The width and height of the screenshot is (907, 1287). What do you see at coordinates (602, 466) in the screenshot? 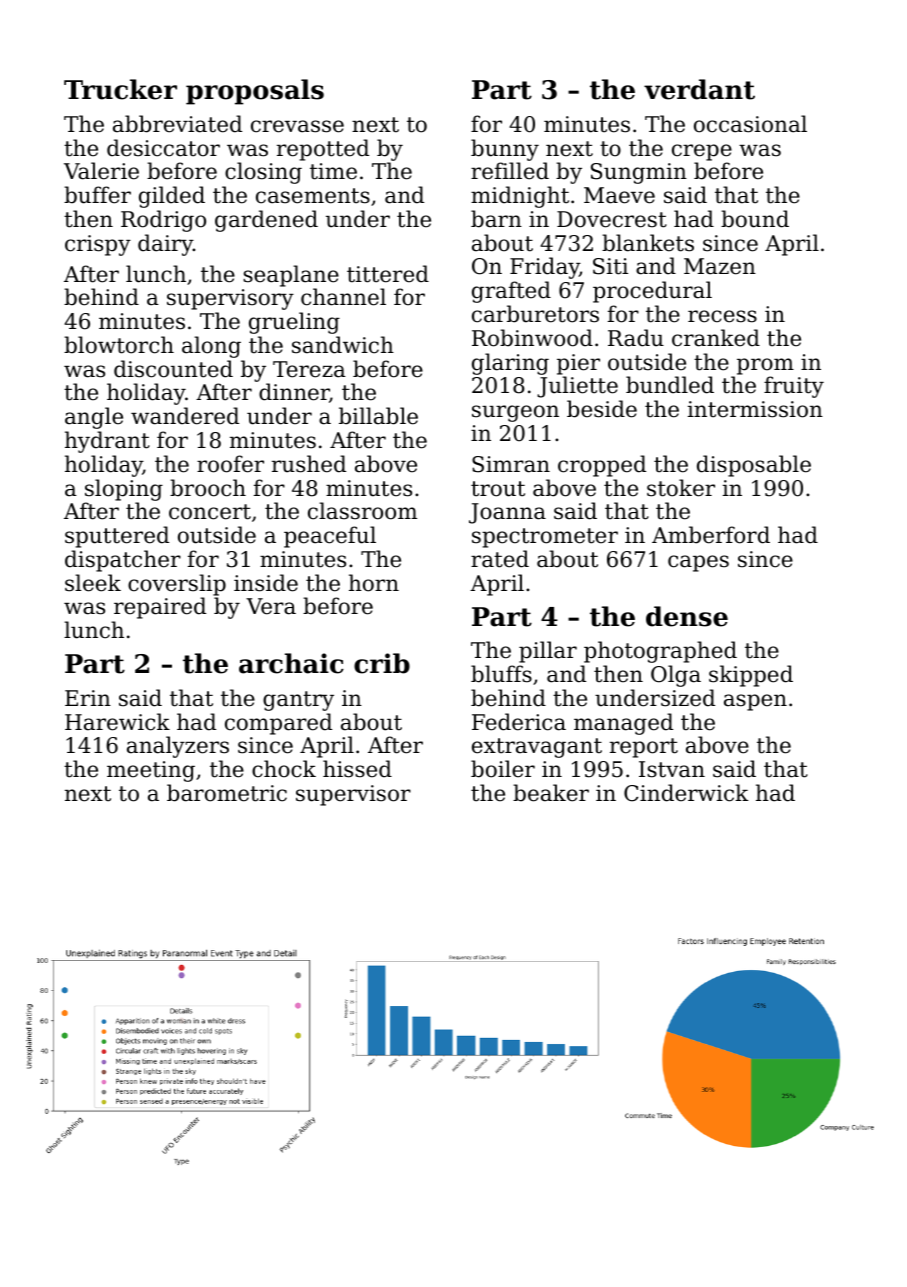
I see `cropped` at bounding box center [602, 466].
